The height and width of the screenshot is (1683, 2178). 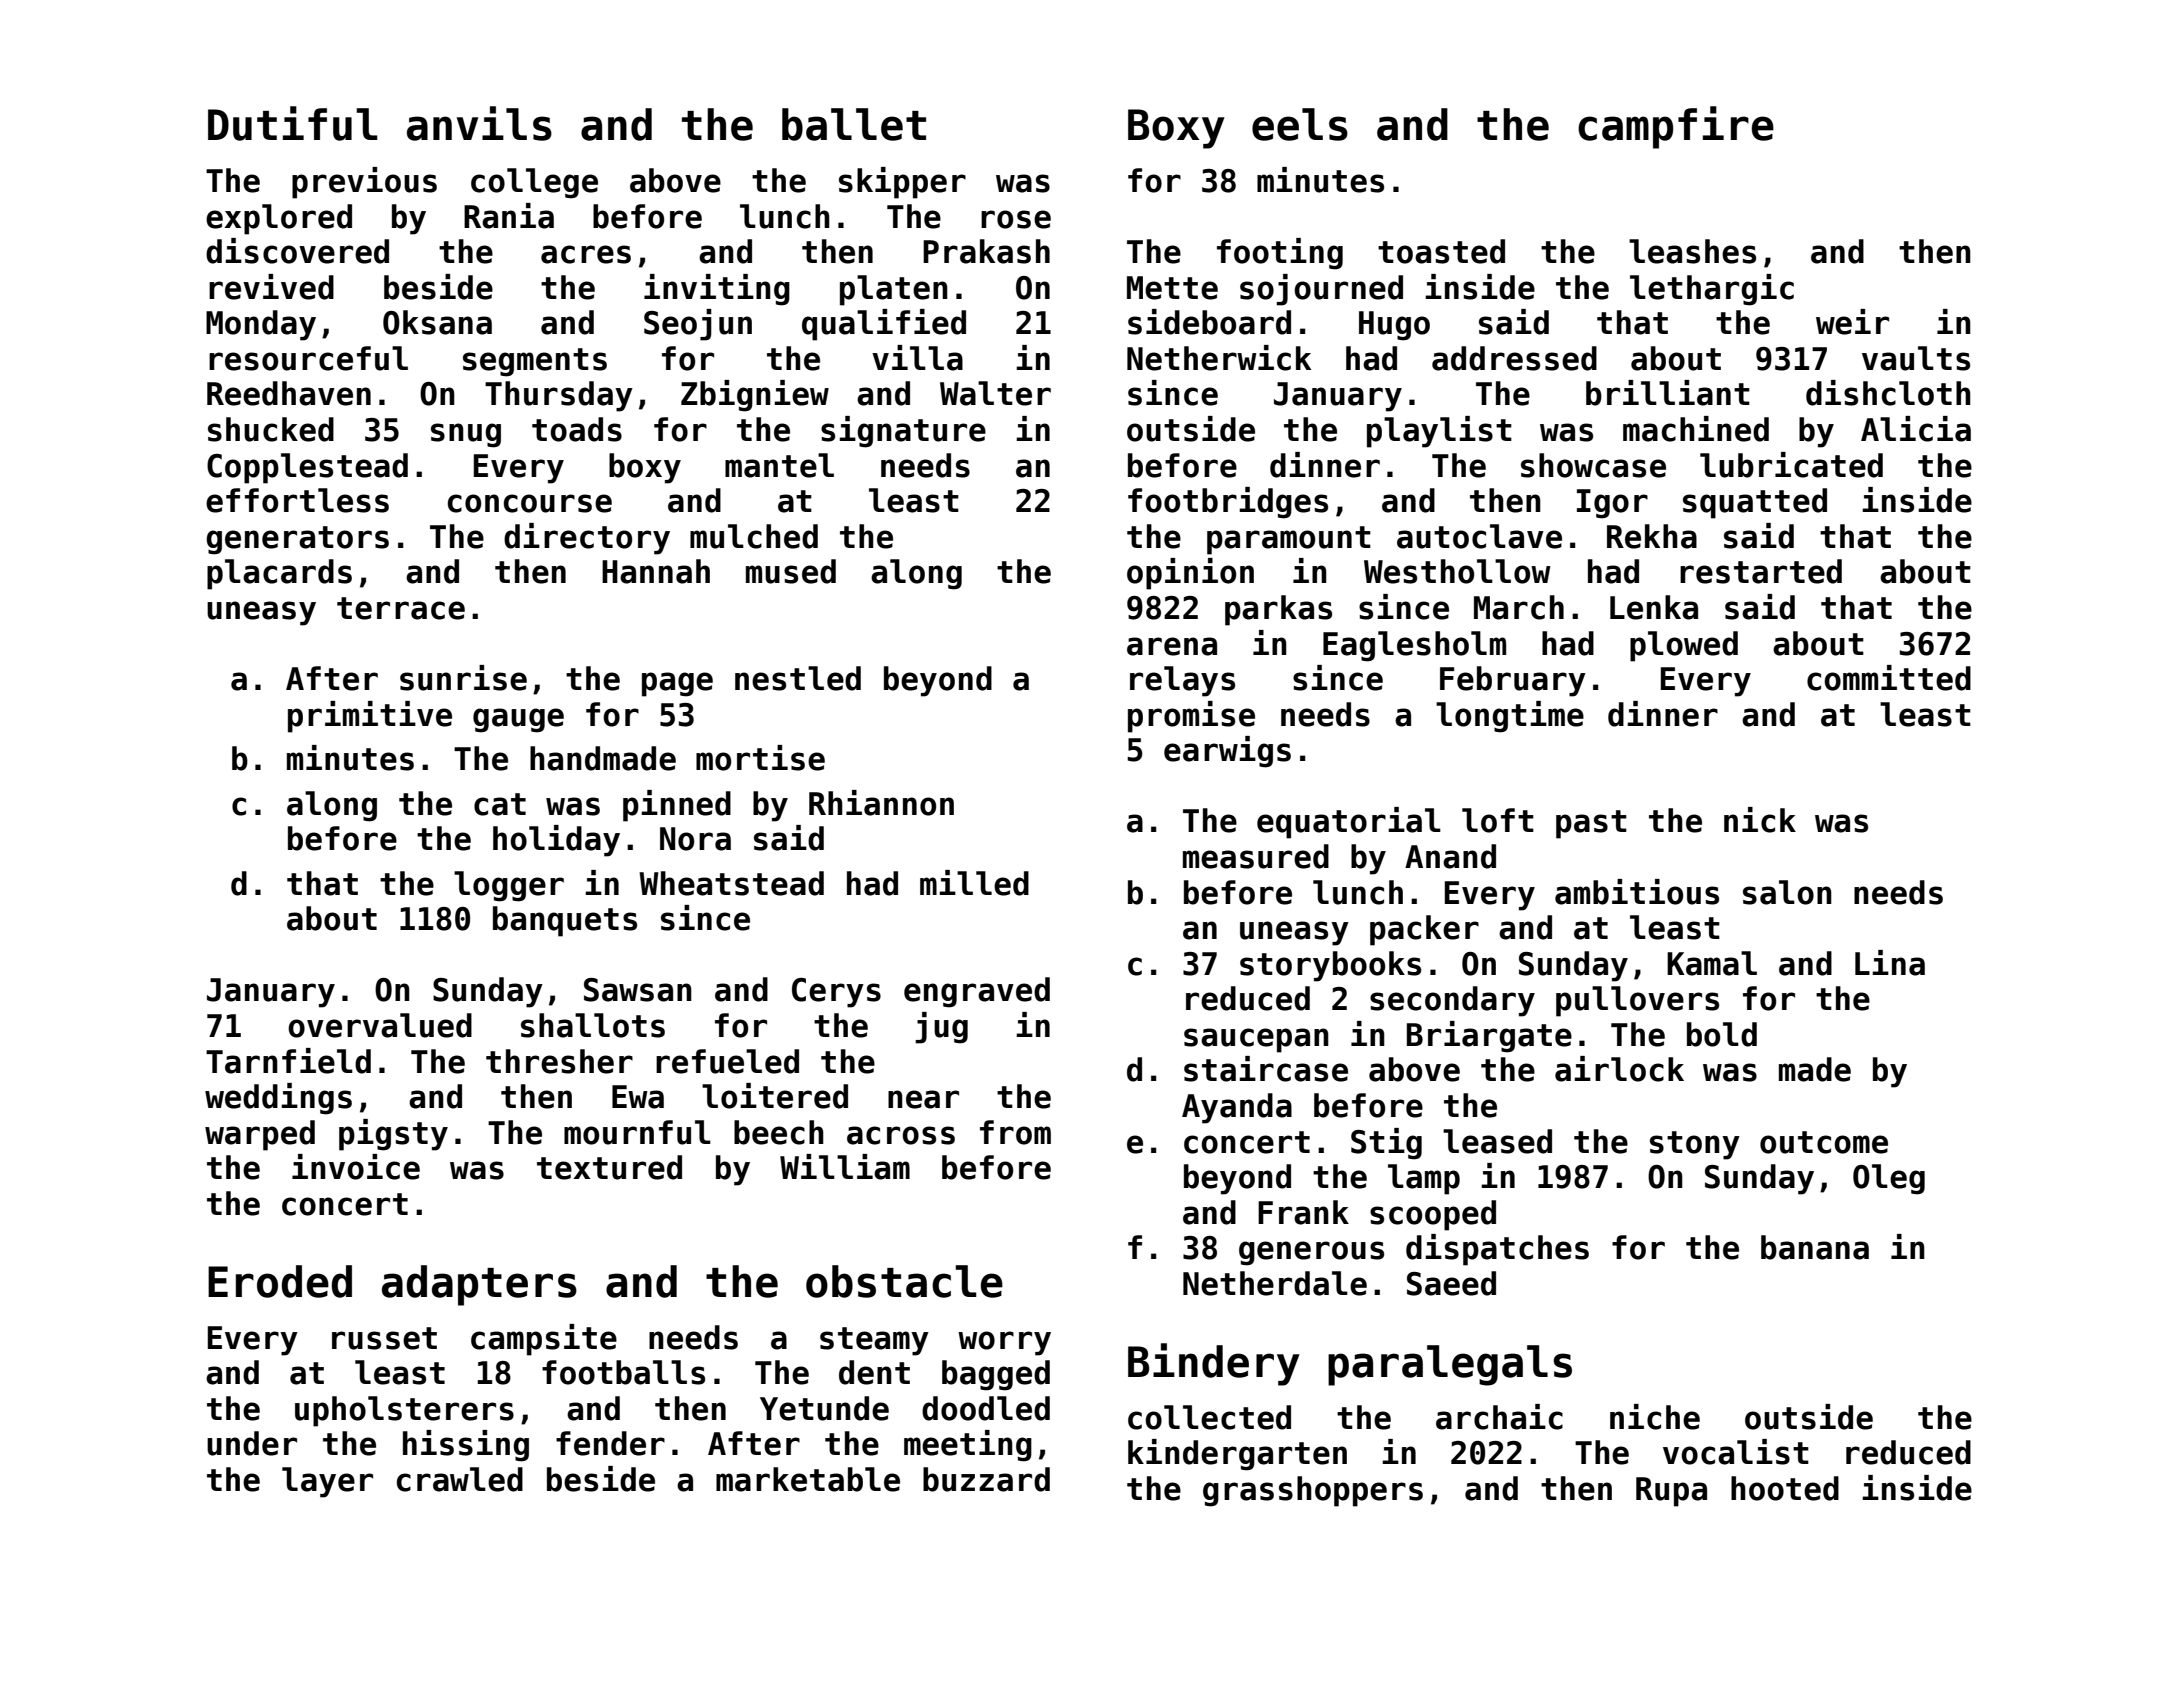 I want to click on discovered, so click(x=297, y=251).
